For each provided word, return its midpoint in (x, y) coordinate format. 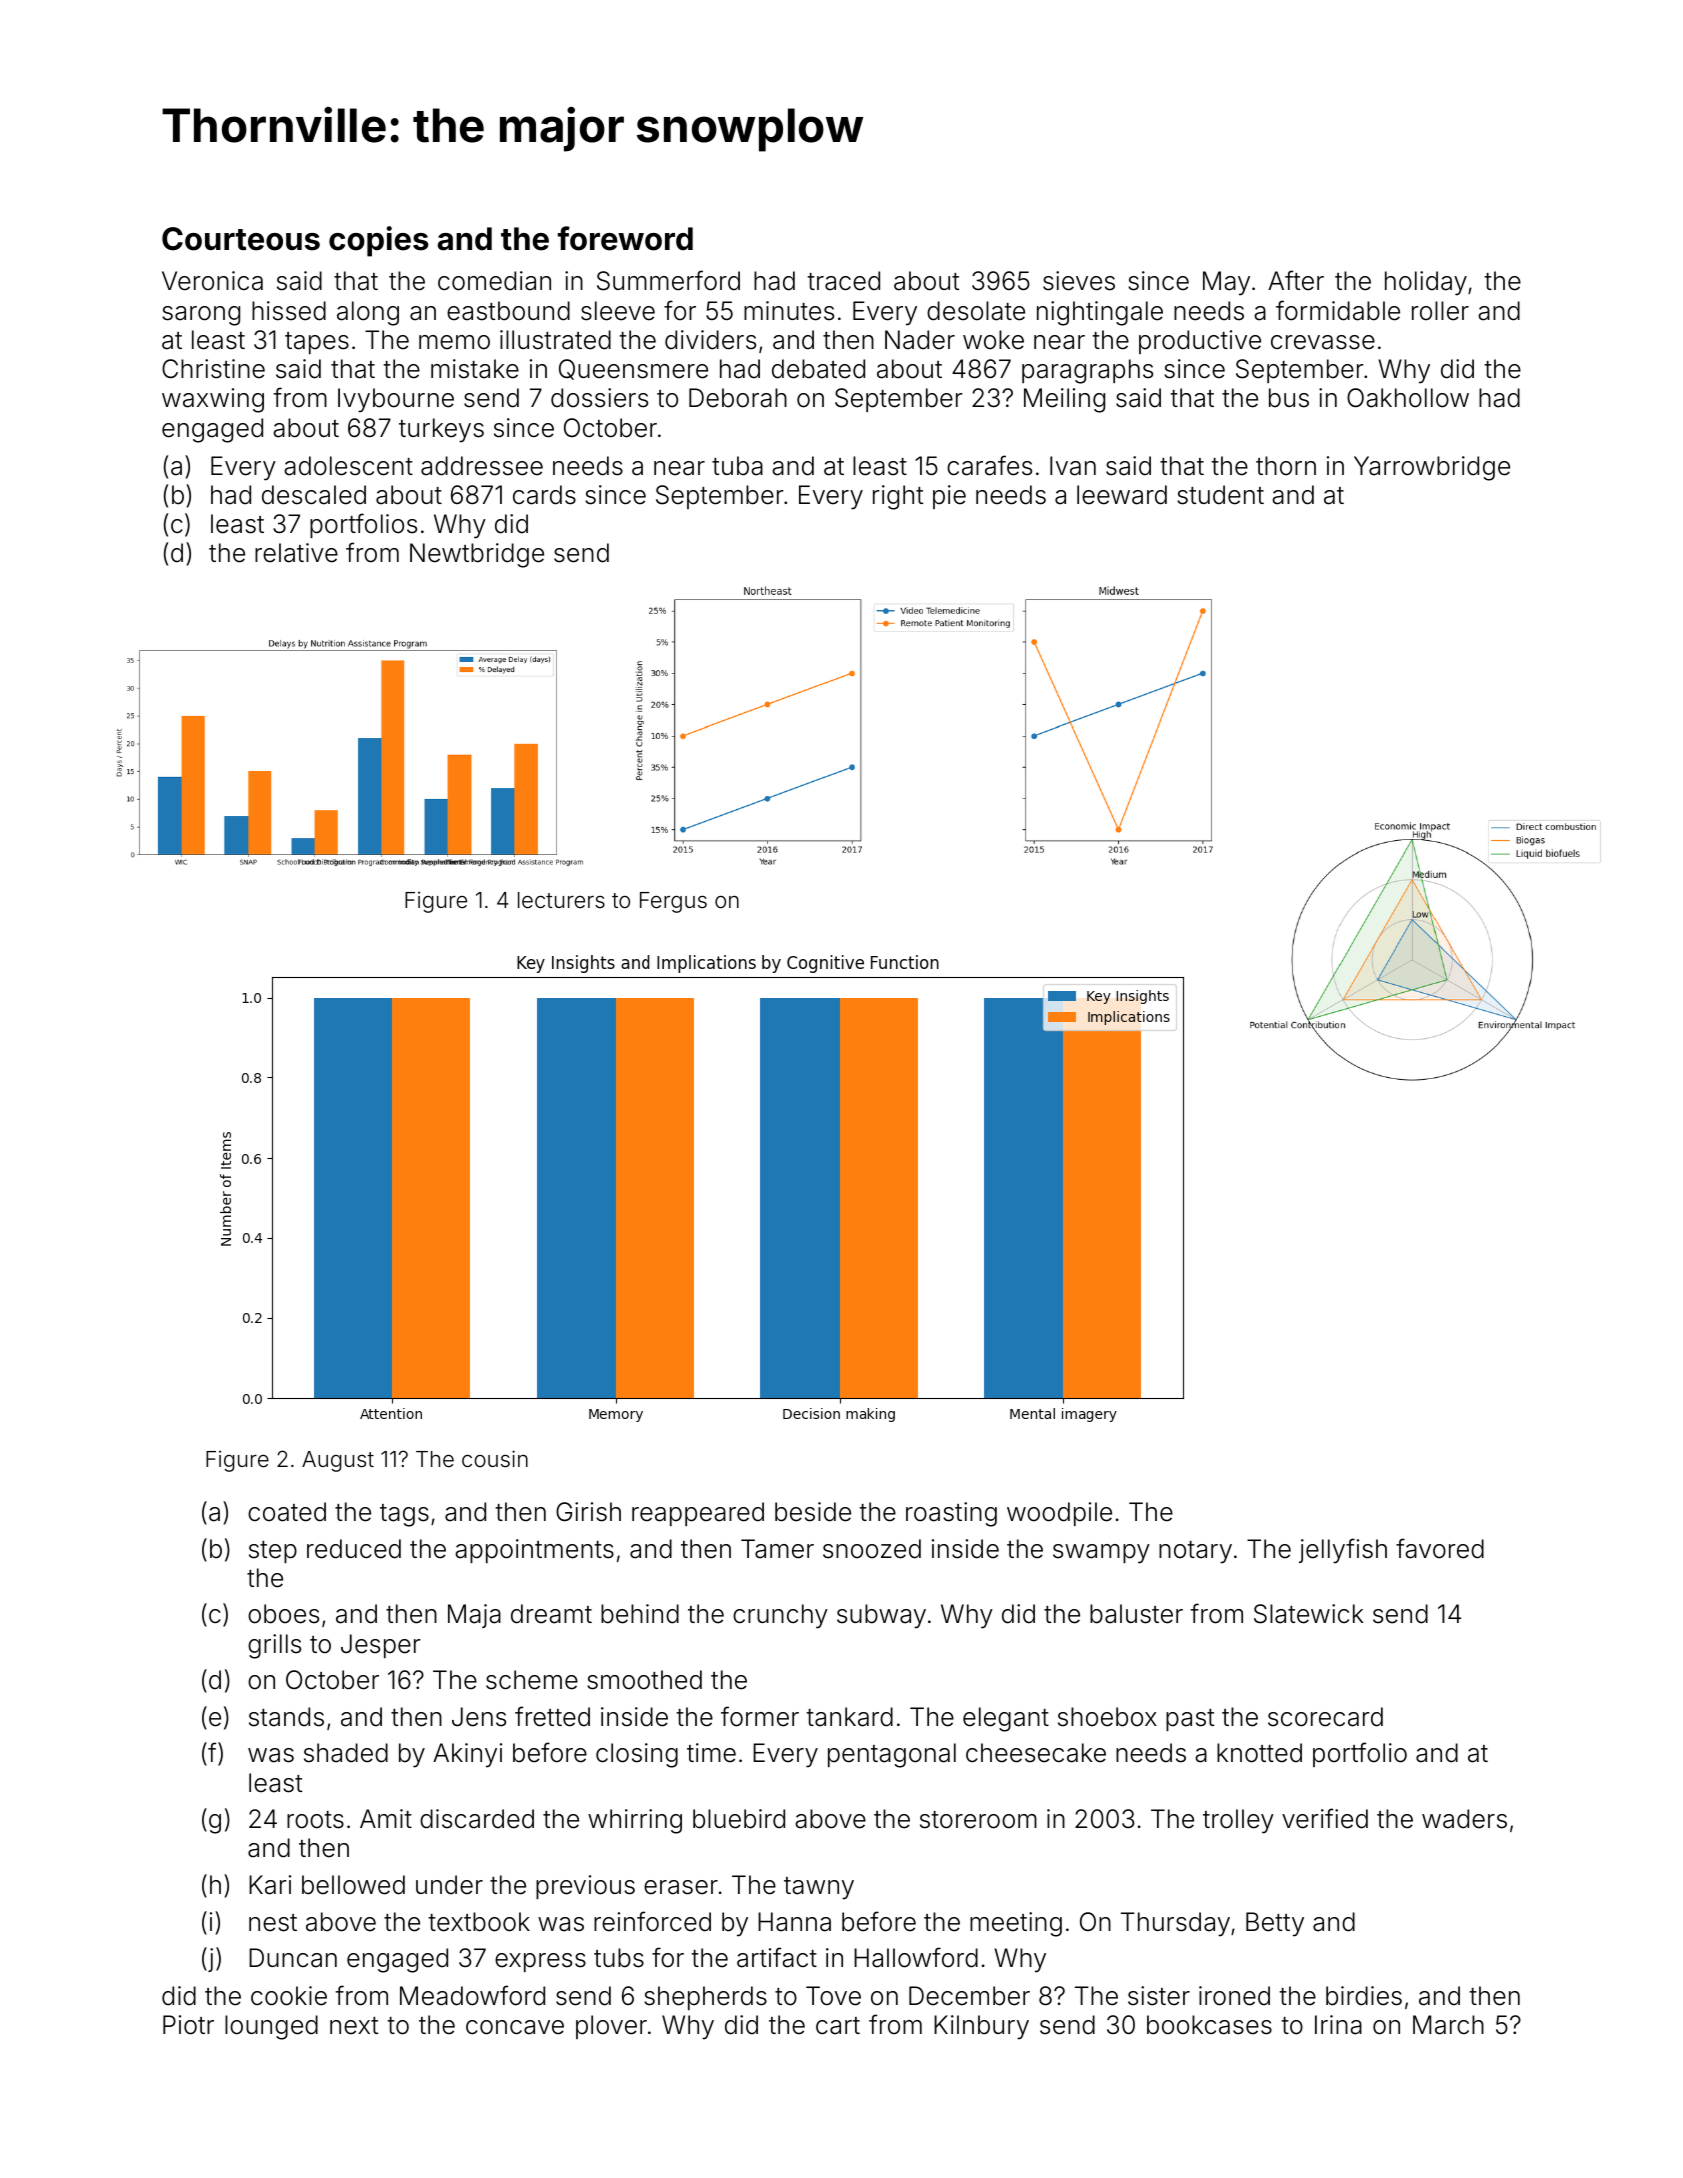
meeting (1016, 1924)
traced (843, 281)
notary (1195, 1552)
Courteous (241, 239)
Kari (270, 1885)
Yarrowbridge (1432, 468)
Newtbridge (477, 555)
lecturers (561, 900)
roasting (951, 1514)
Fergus (673, 902)
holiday (1426, 283)
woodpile (1059, 1514)
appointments (534, 1551)
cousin (495, 1459)
